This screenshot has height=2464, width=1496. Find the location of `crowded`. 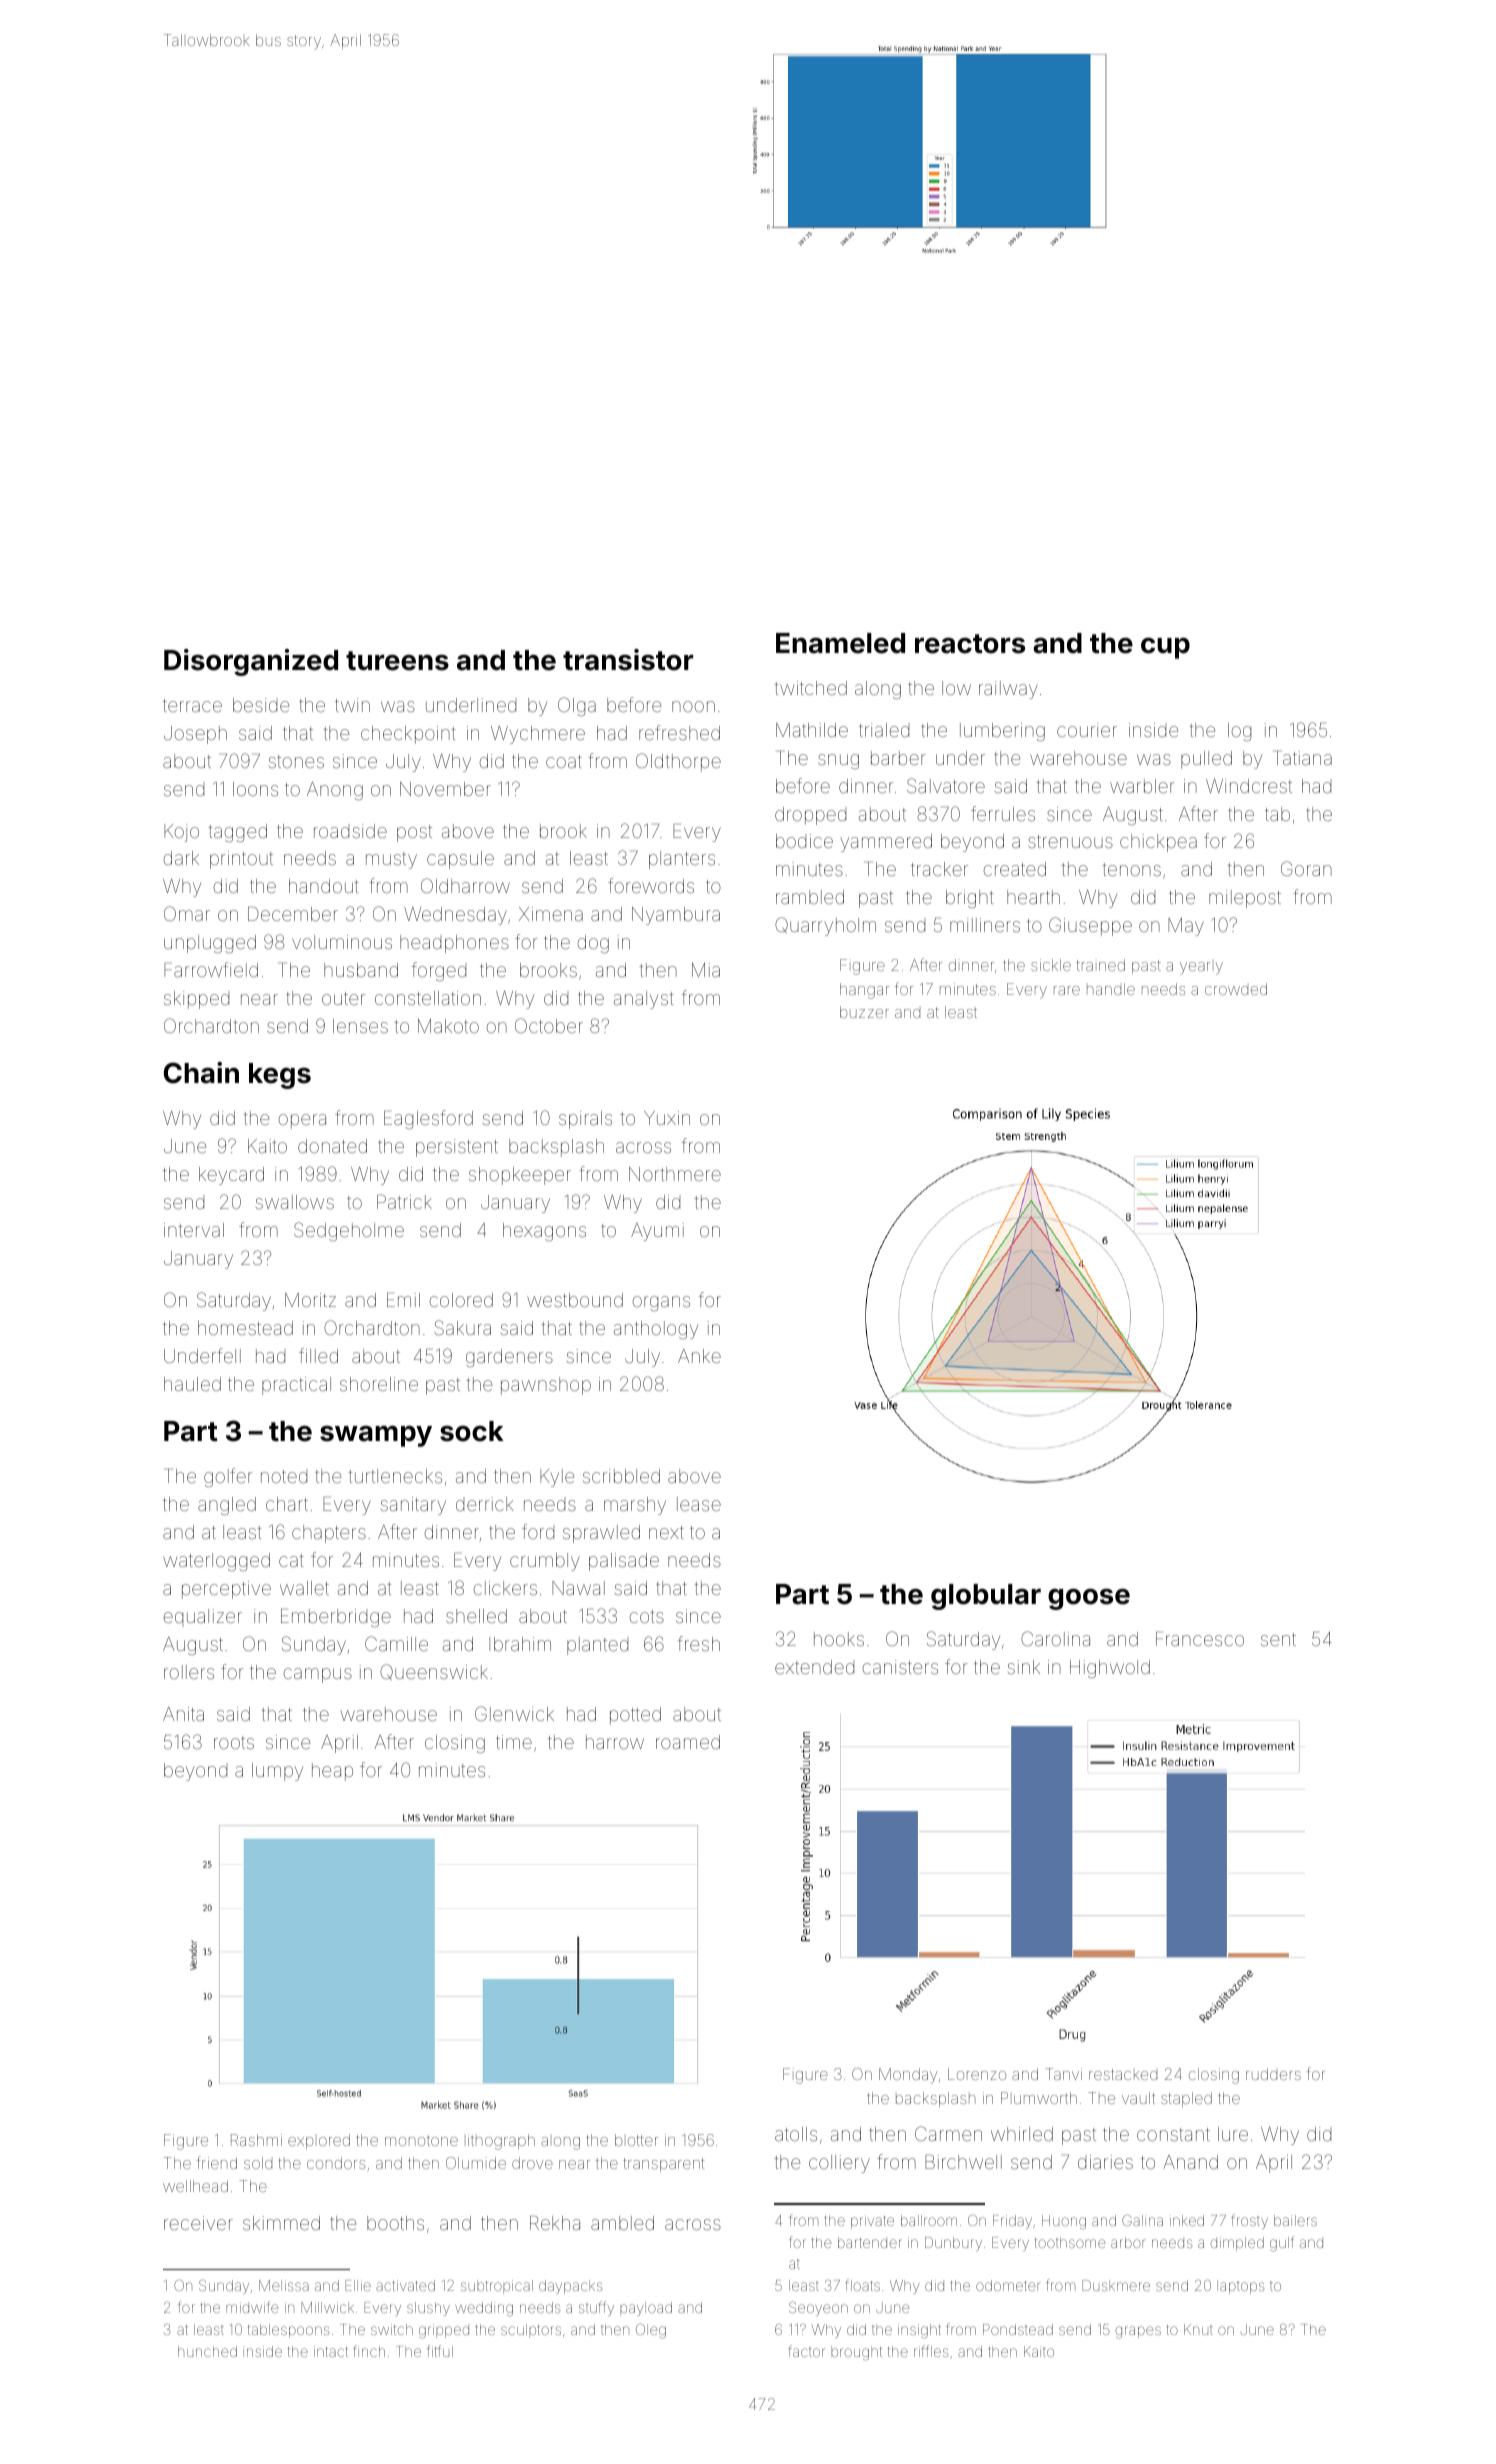

crowded is located at coordinates (1236, 989).
